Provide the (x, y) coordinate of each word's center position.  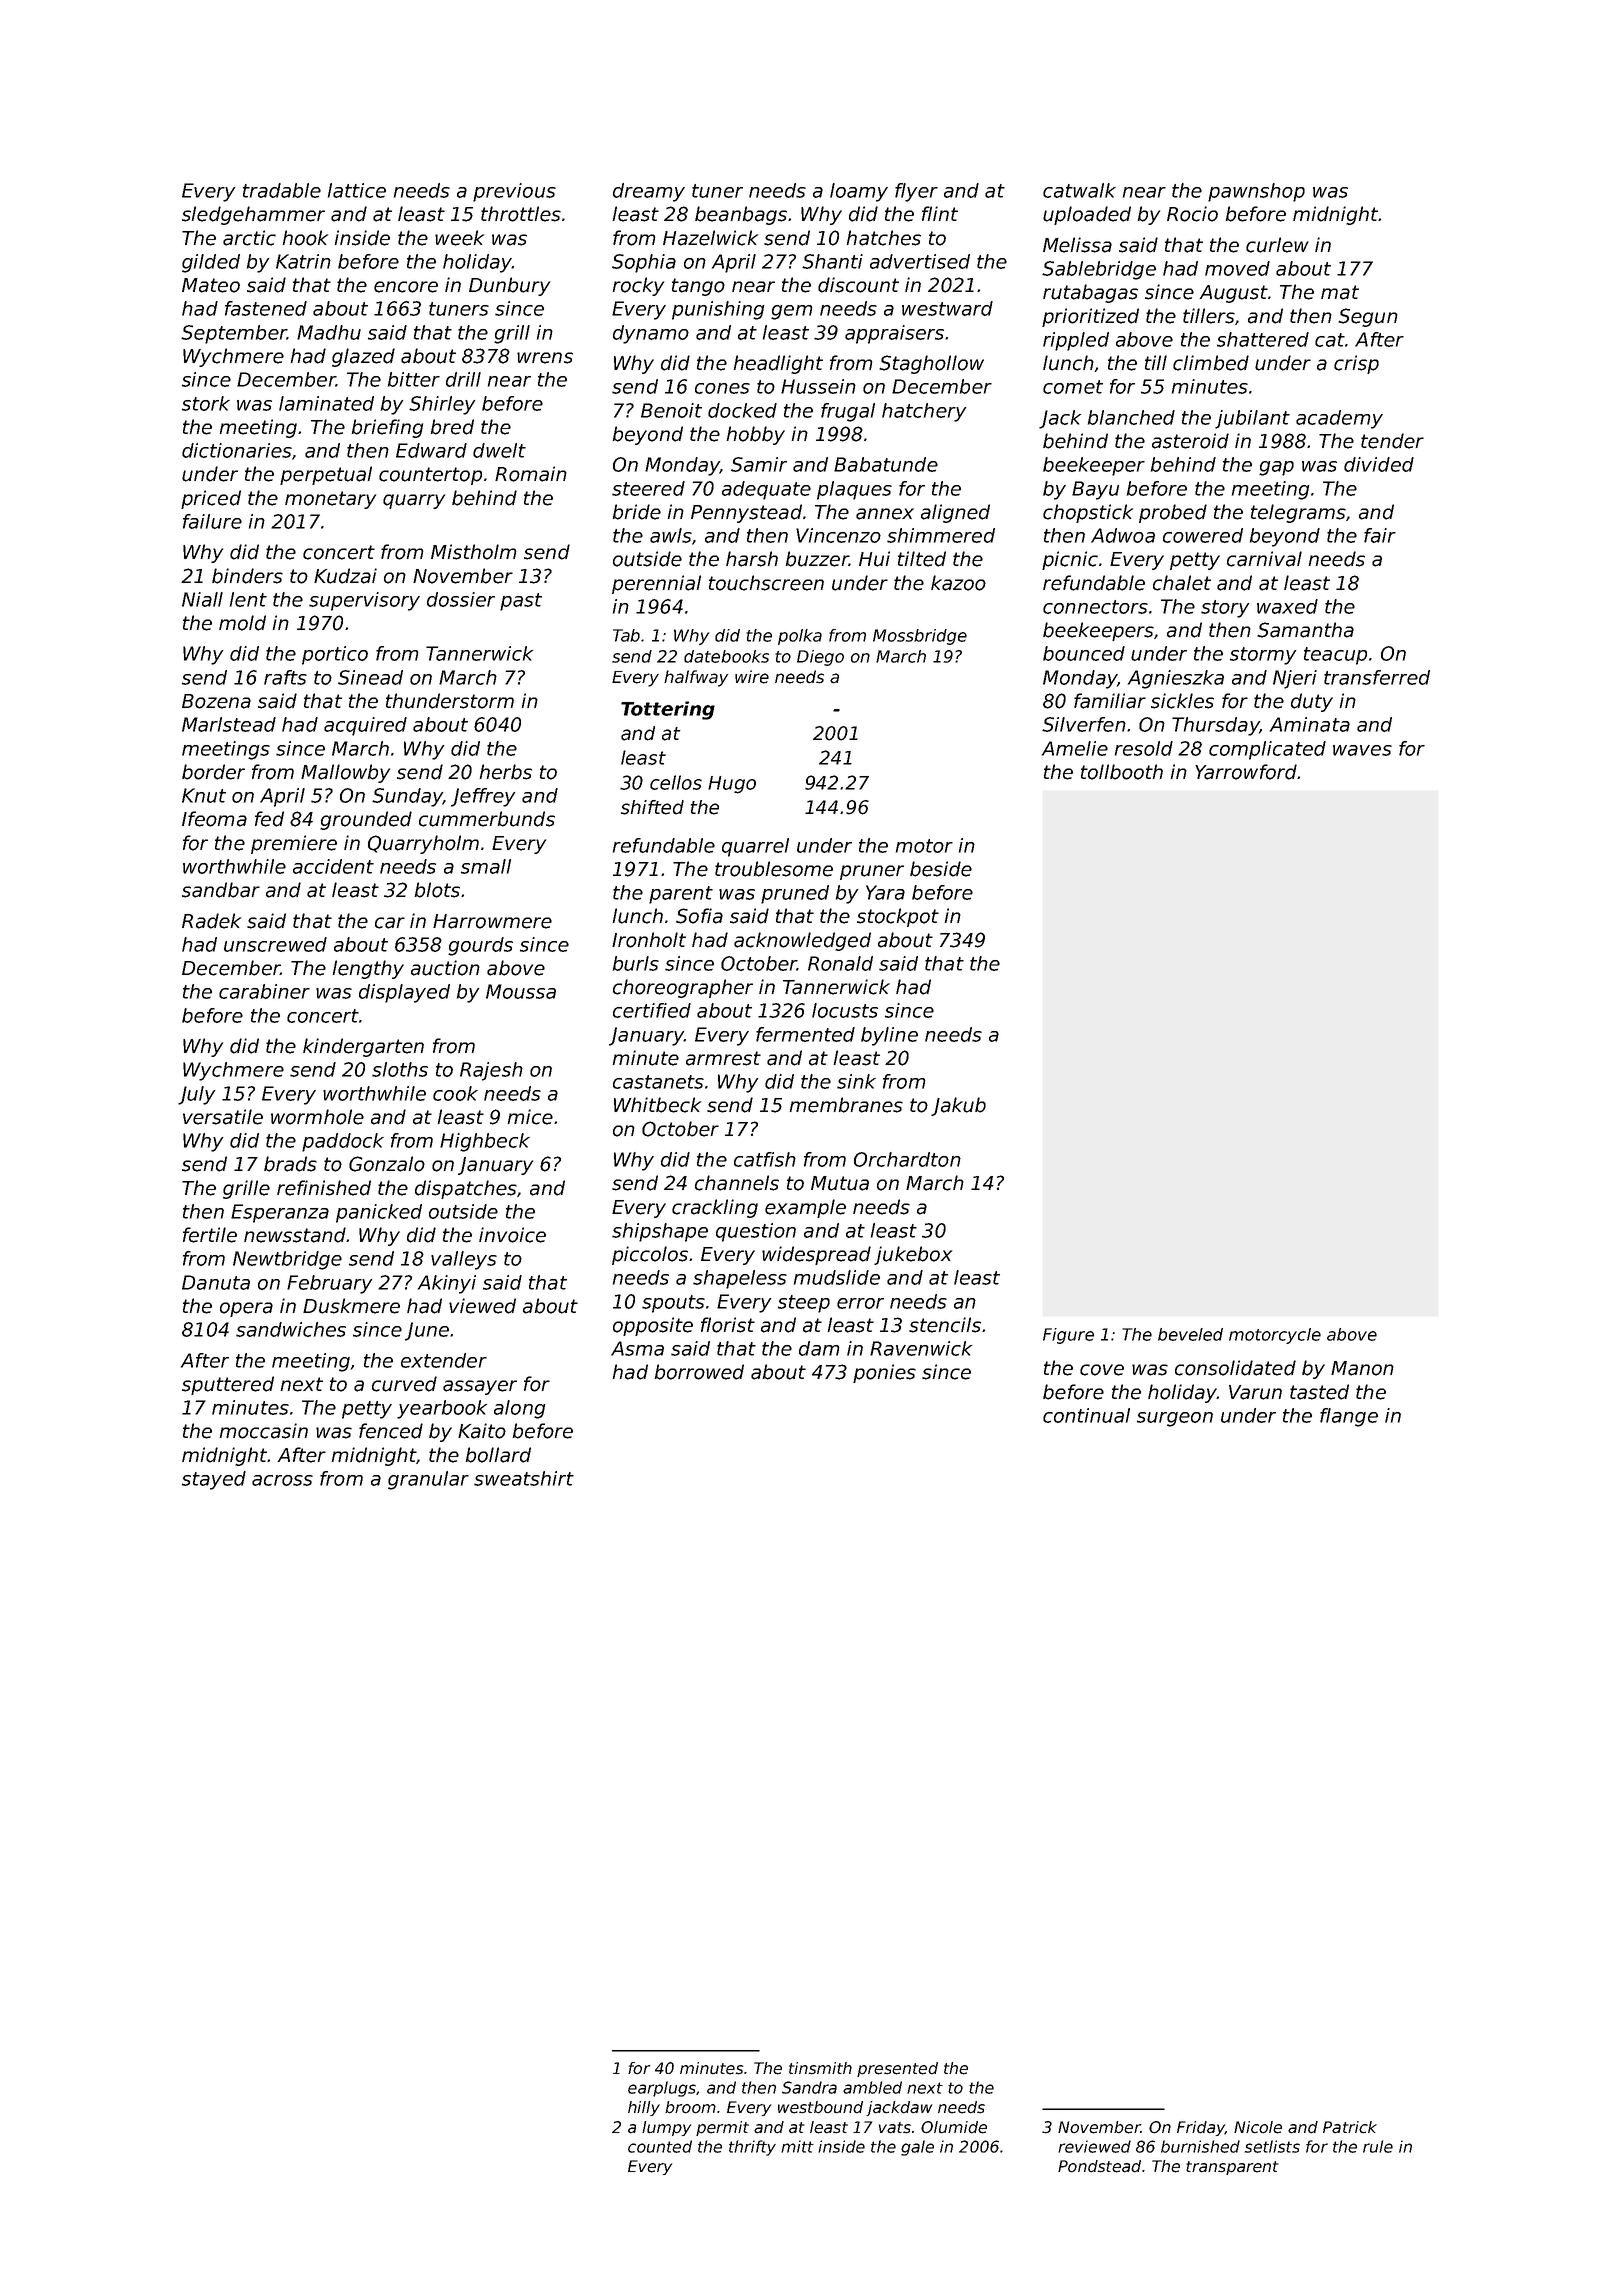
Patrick (1350, 2127)
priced (211, 499)
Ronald (840, 963)
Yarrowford (1246, 772)
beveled (1190, 1334)
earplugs (662, 2089)
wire (752, 677)
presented (897, 2069)
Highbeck (485, 1142)
